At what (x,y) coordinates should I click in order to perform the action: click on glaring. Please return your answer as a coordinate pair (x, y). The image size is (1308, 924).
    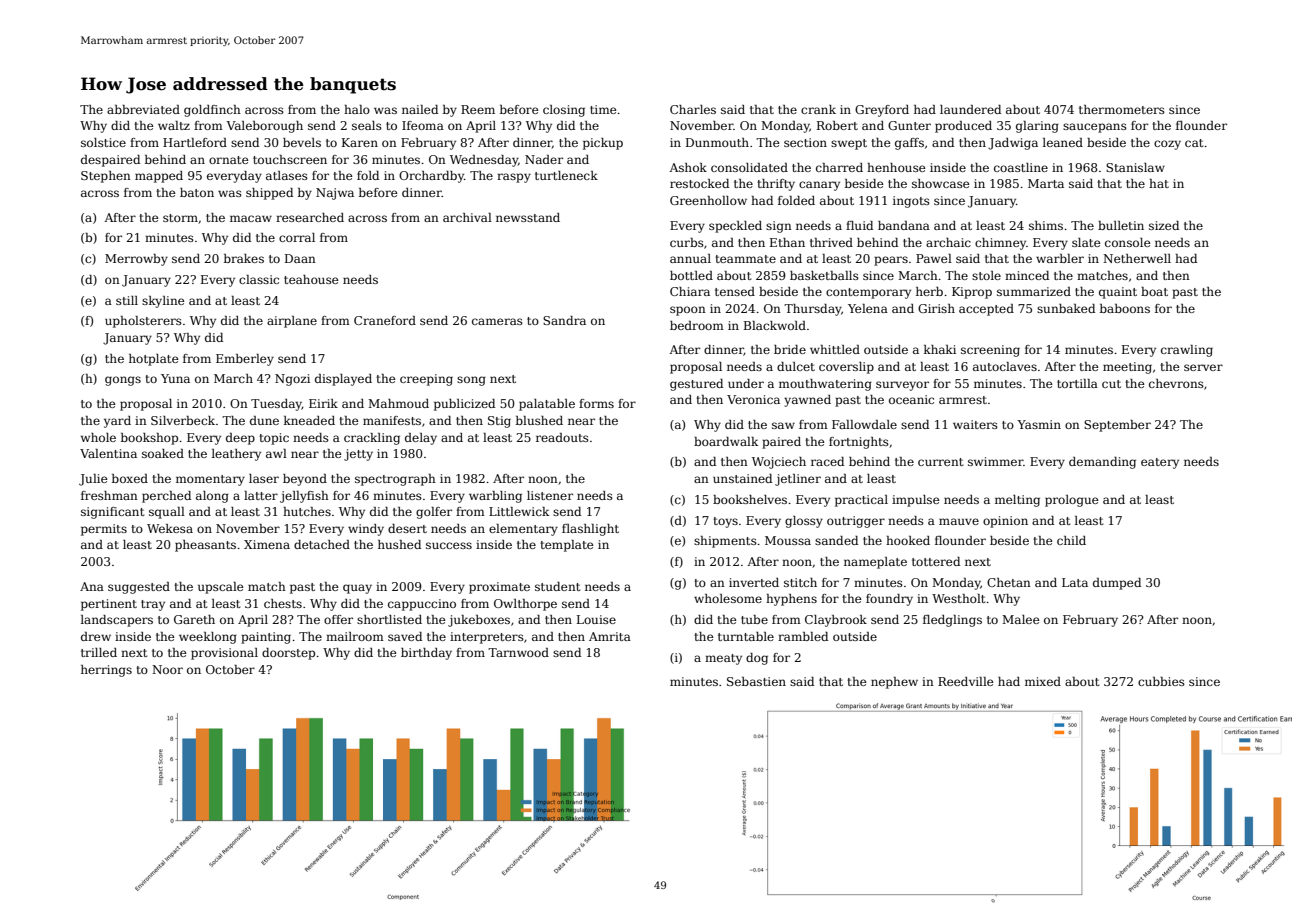
    Looking at the image, I should click on (1037, 127).
